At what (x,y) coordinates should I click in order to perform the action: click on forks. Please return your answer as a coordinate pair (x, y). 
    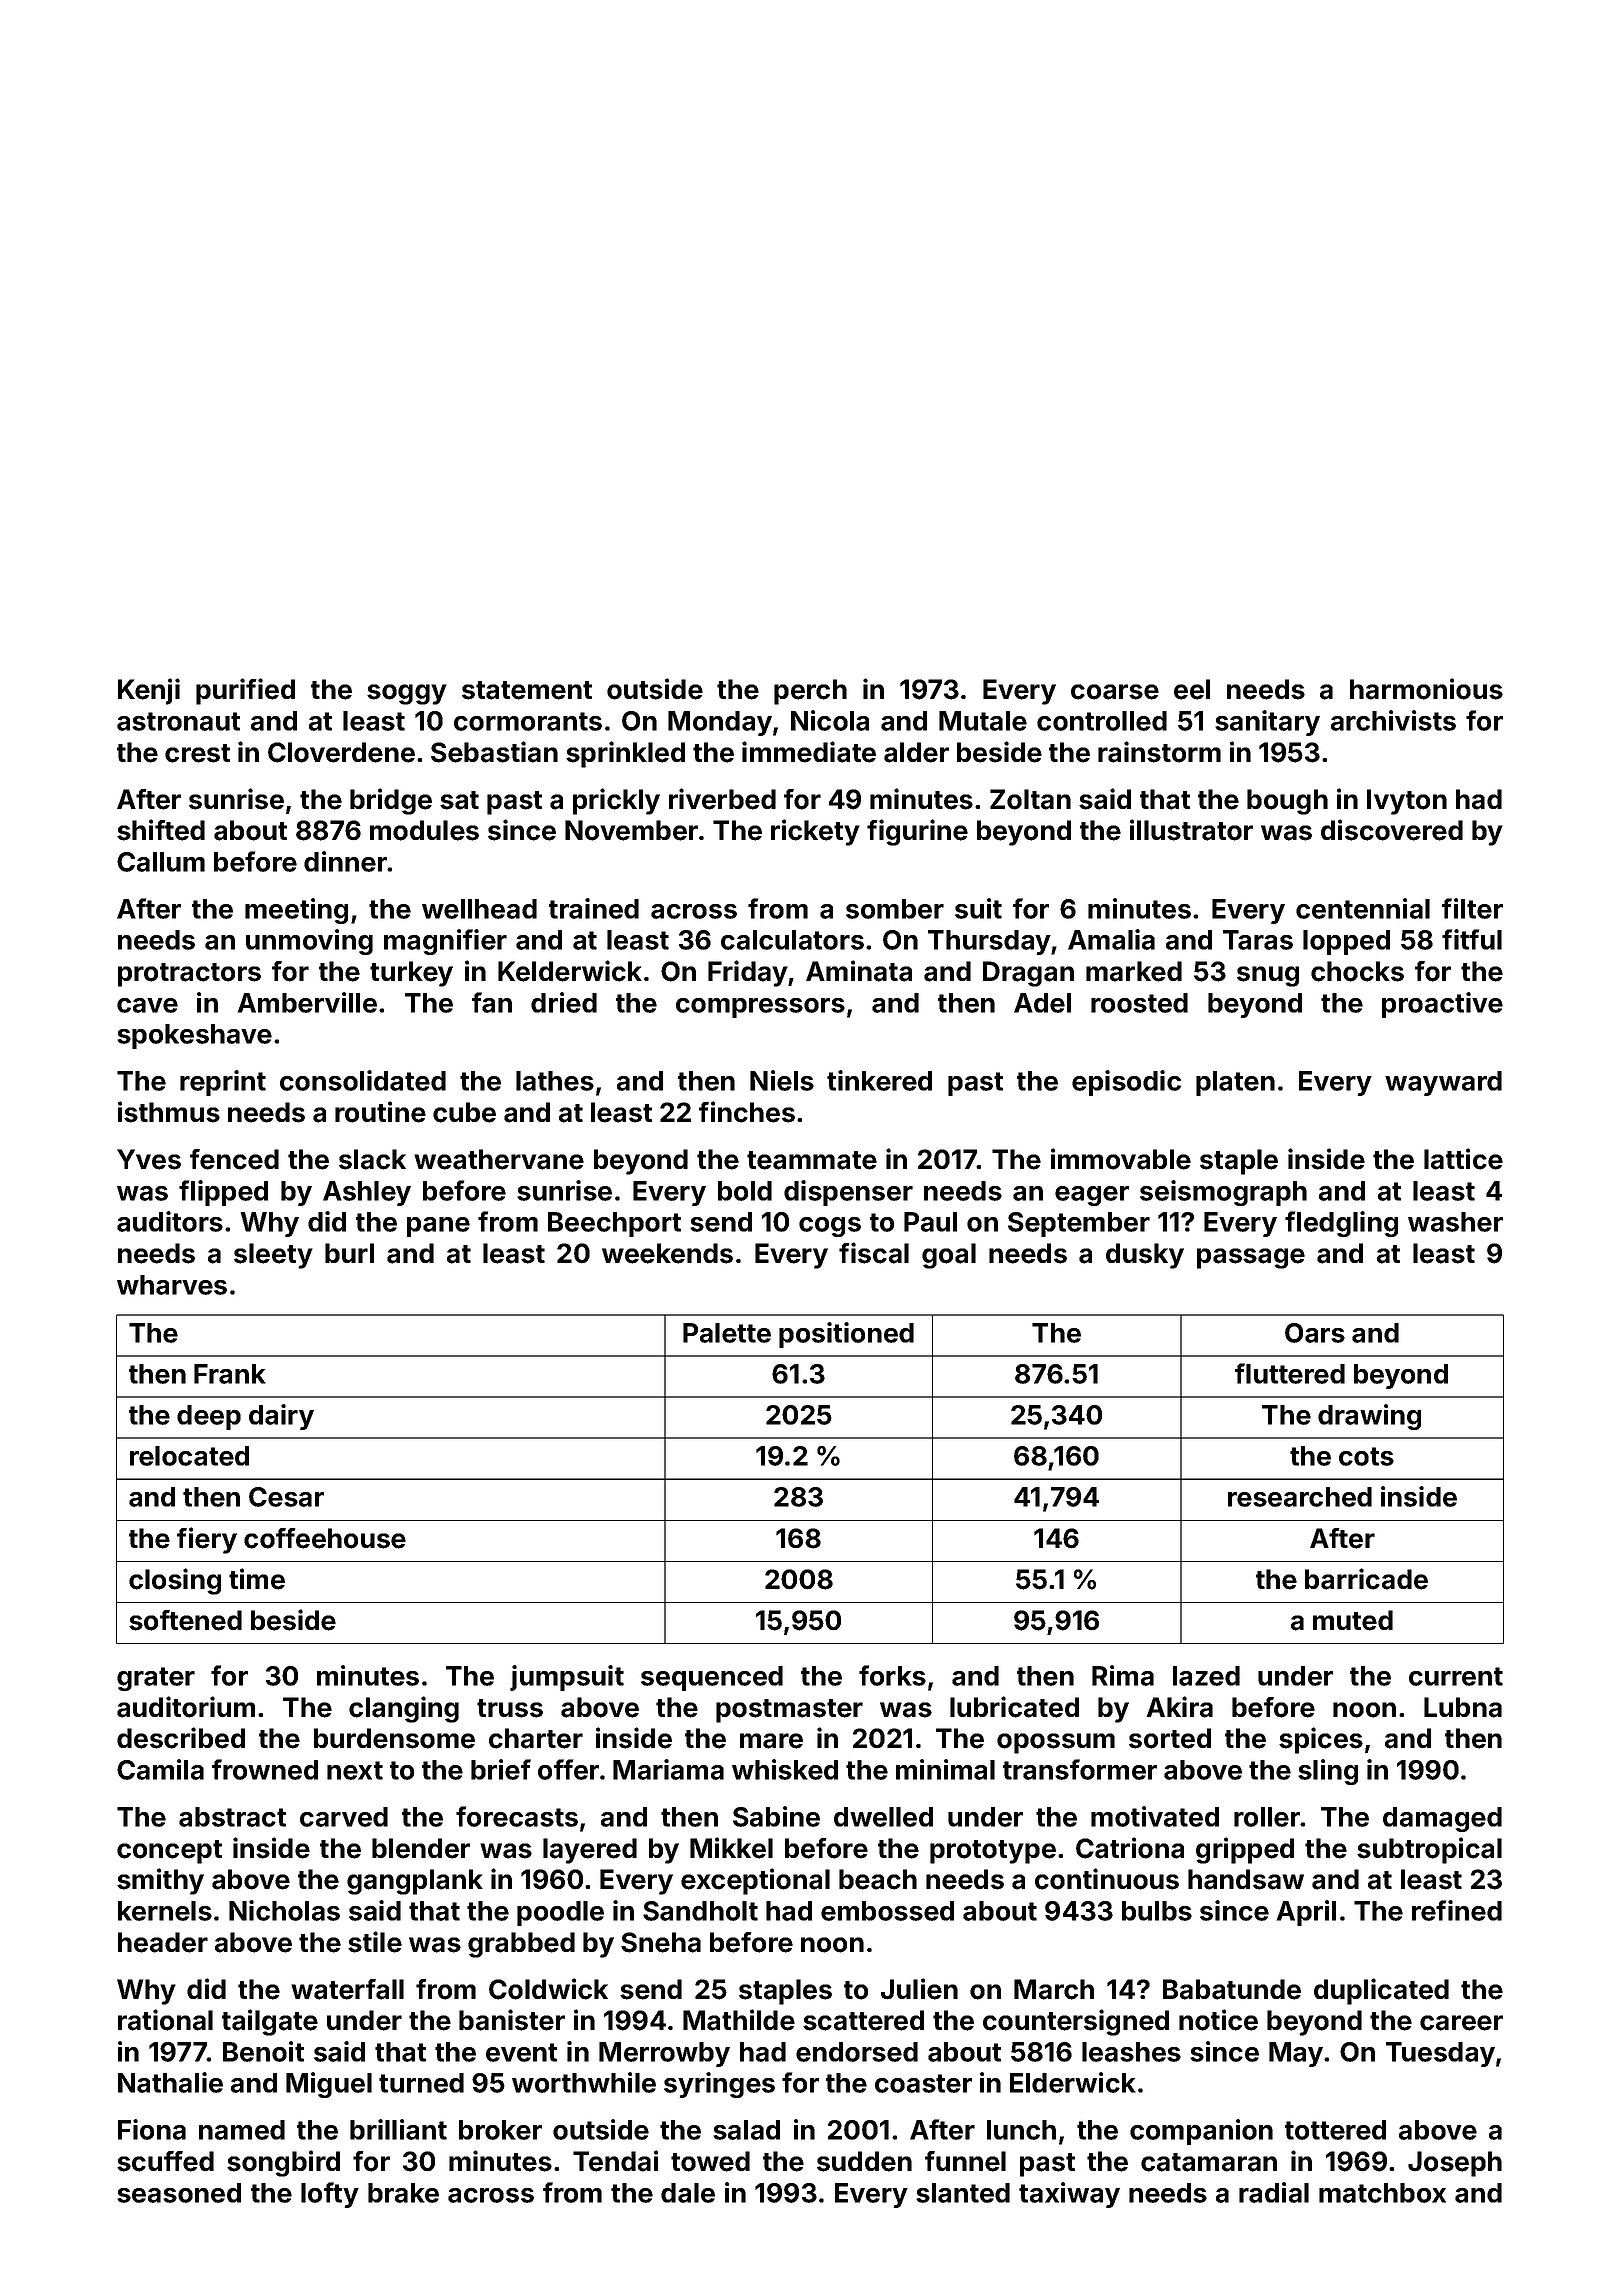
    Looking at the image, I should click on (892, 1675).
